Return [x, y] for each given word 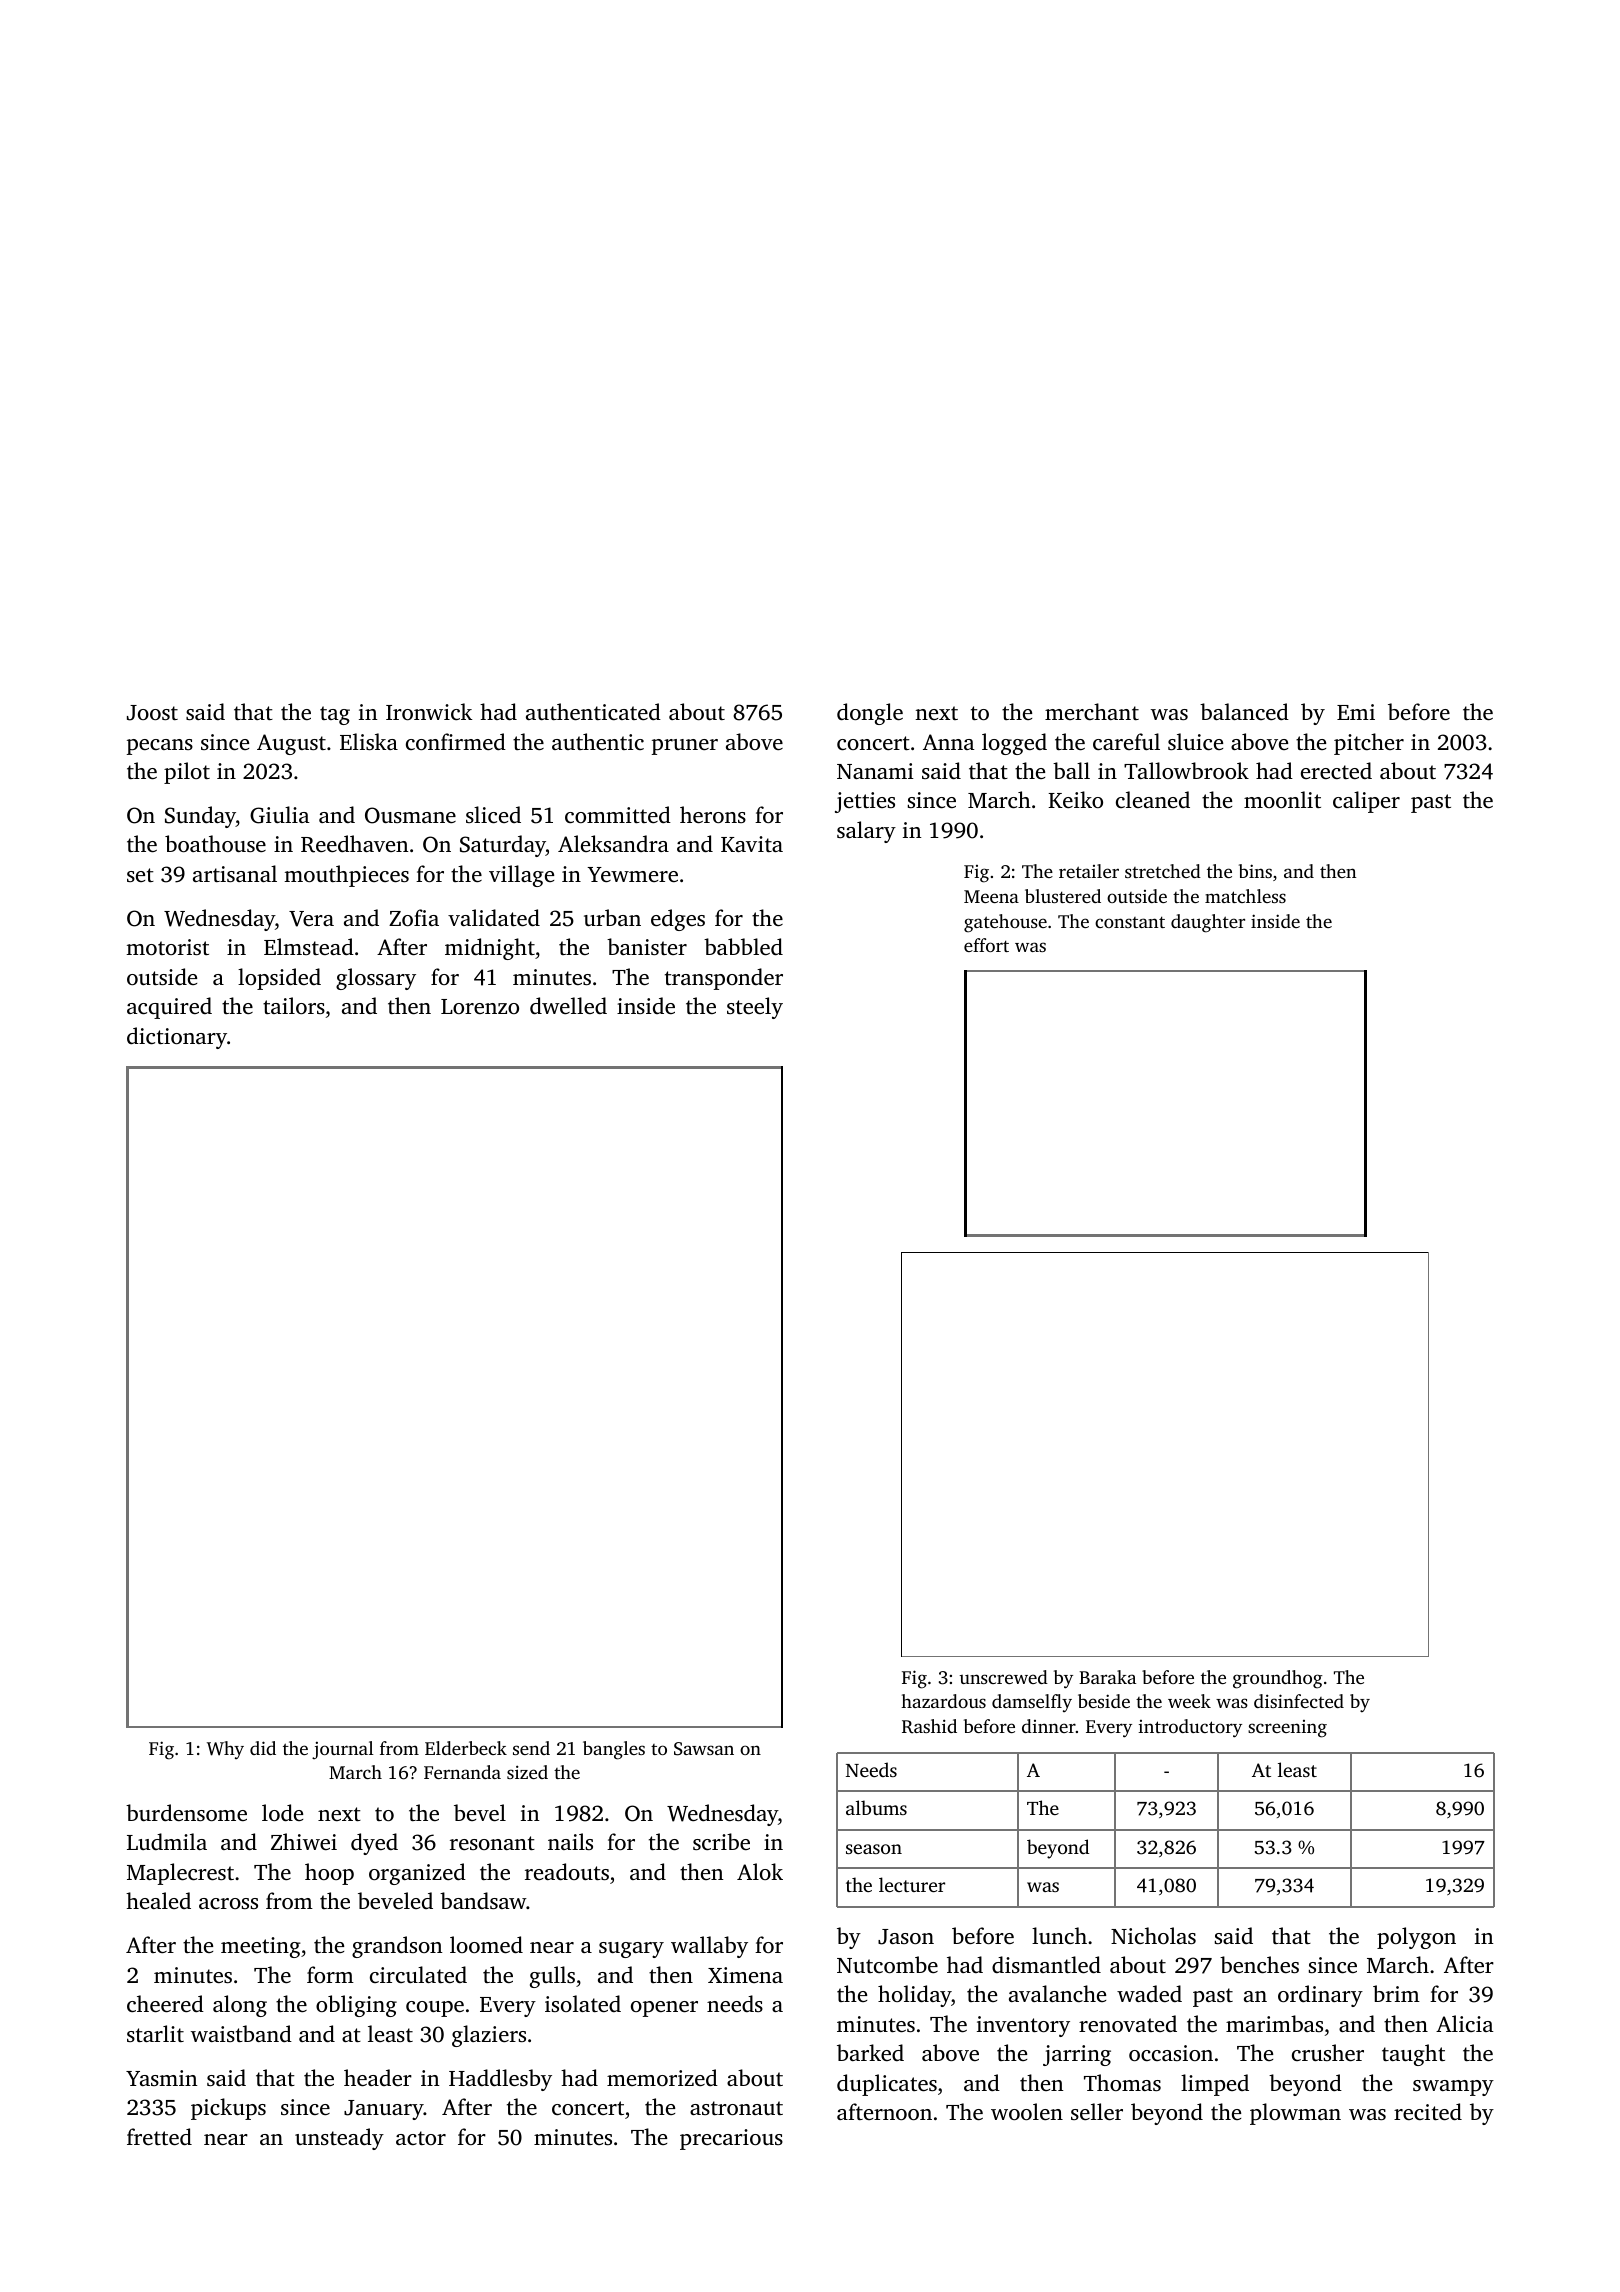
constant [1130, 922]
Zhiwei [304, 1841]
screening [1287, 1729]
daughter [1208, 923]
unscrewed [1004, 1677]
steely [755, 1008]
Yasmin [161, 2078]
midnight [490, 949]
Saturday [503, 846]
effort [986, 945]
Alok [760, 1871]
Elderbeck [466, 1748]
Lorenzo [480, 1006]
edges [678, 920]
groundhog [1277, 1679]
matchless [1245, 896]
